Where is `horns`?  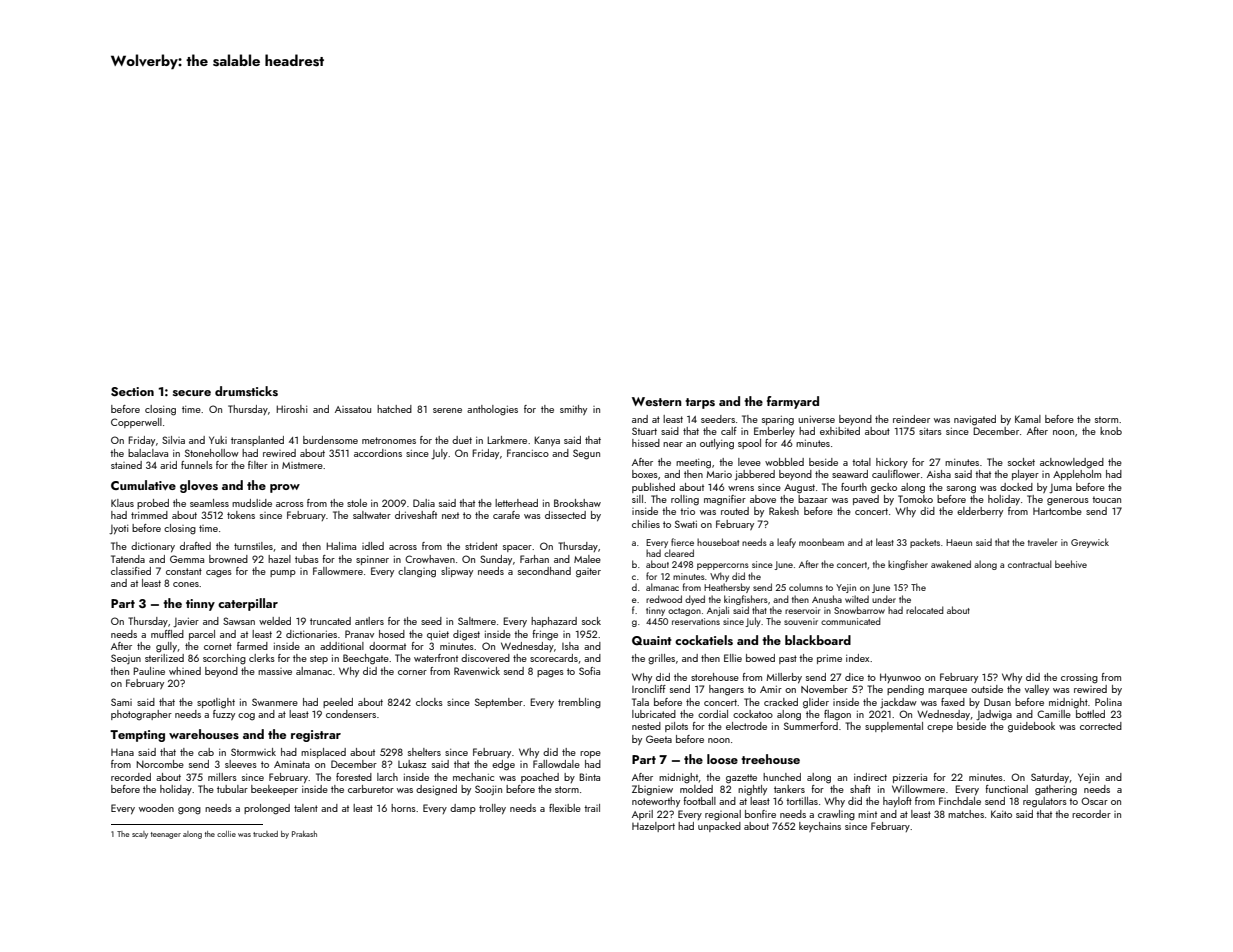
horns is located at coordinates (403, 808).
